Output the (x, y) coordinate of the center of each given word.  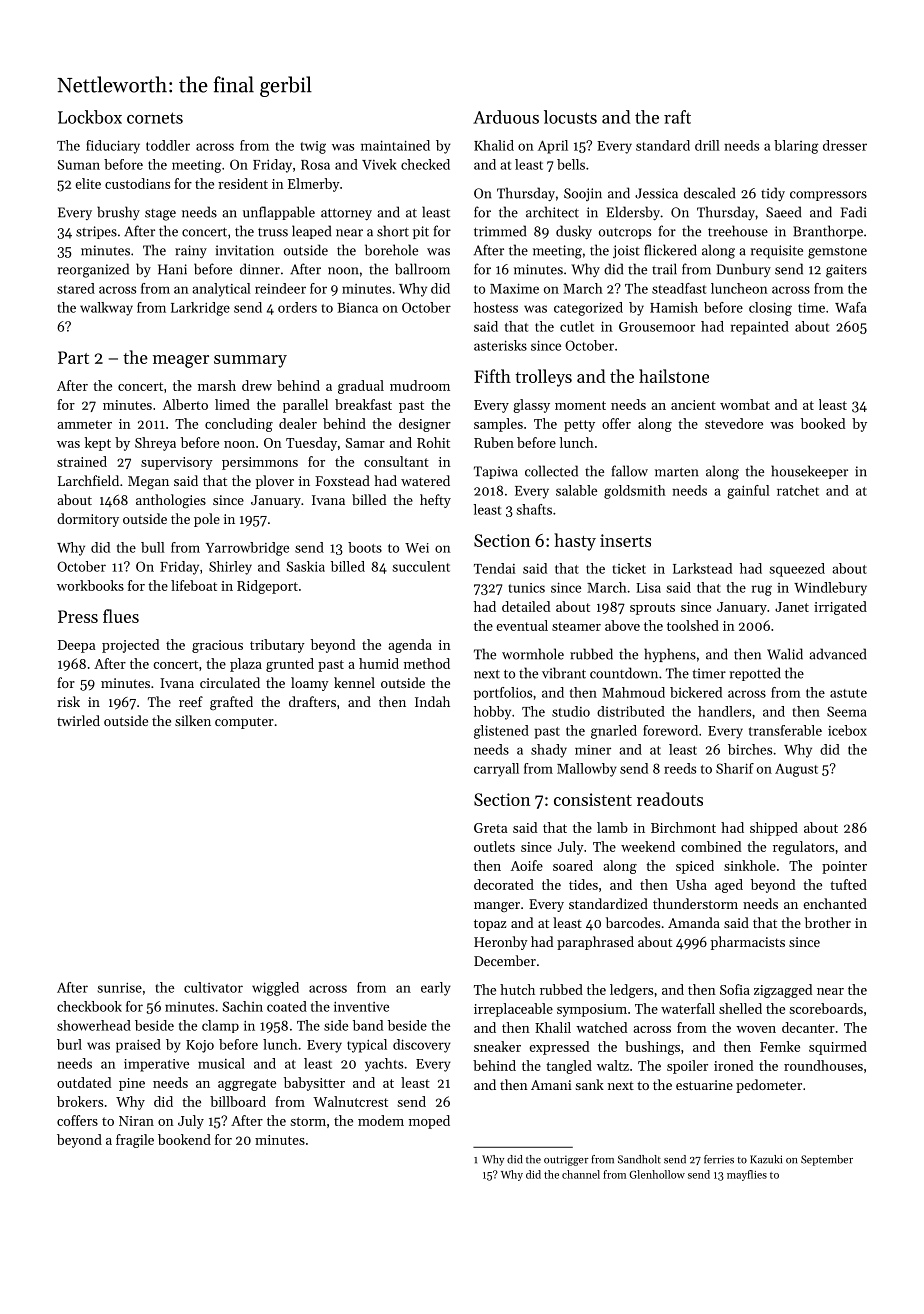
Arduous (506, 117)
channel (581, 1174)
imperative (156, 1065)
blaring (796, 147)
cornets (155, 118)
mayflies (747, 1175)
